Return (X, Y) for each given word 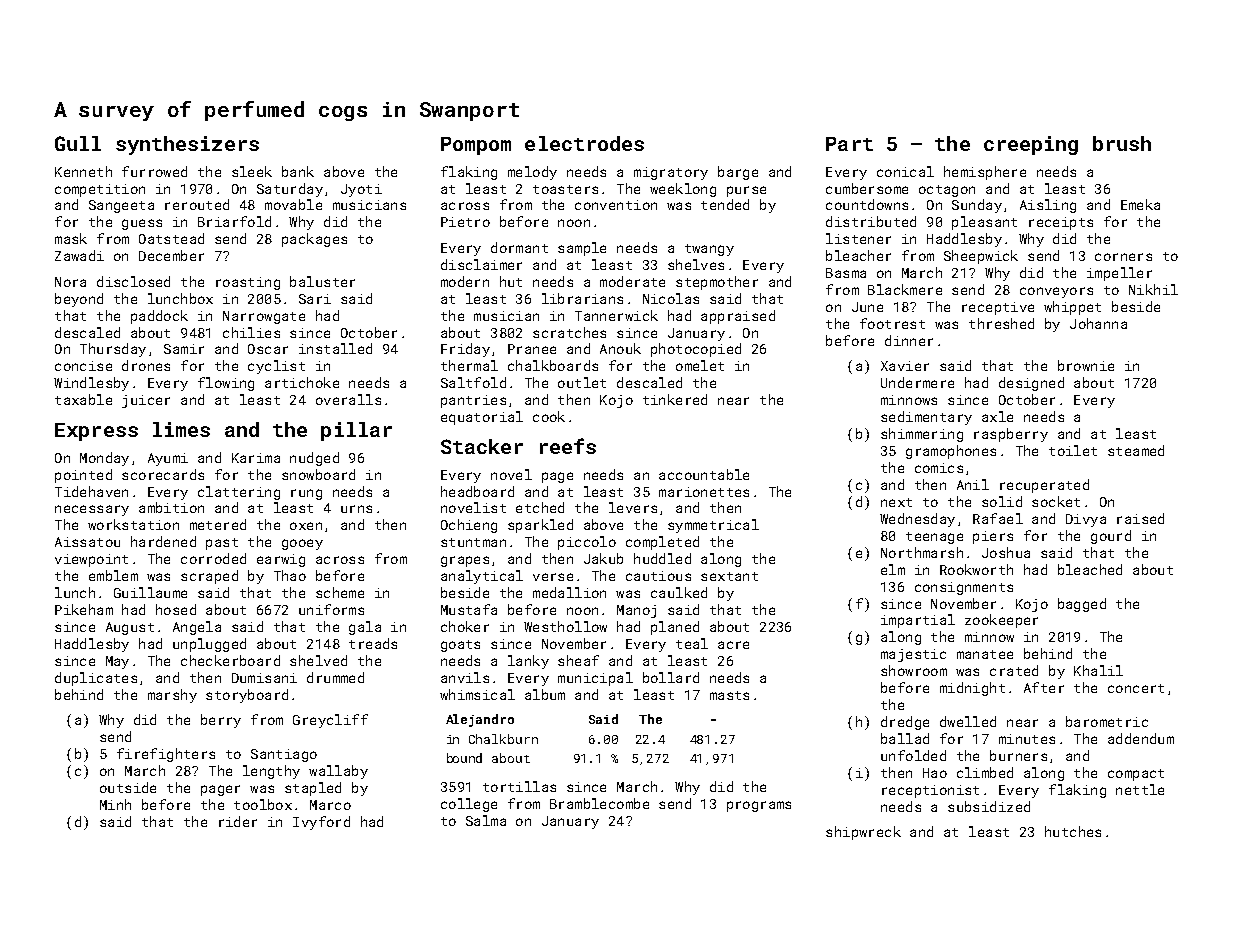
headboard (477, 491)
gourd (1111, 537)
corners (1123, 257)
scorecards (163, 474)
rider (238, 821)
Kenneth (83, 171)
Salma (486, 820)
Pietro (465, 222)
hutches (1073, 831)
